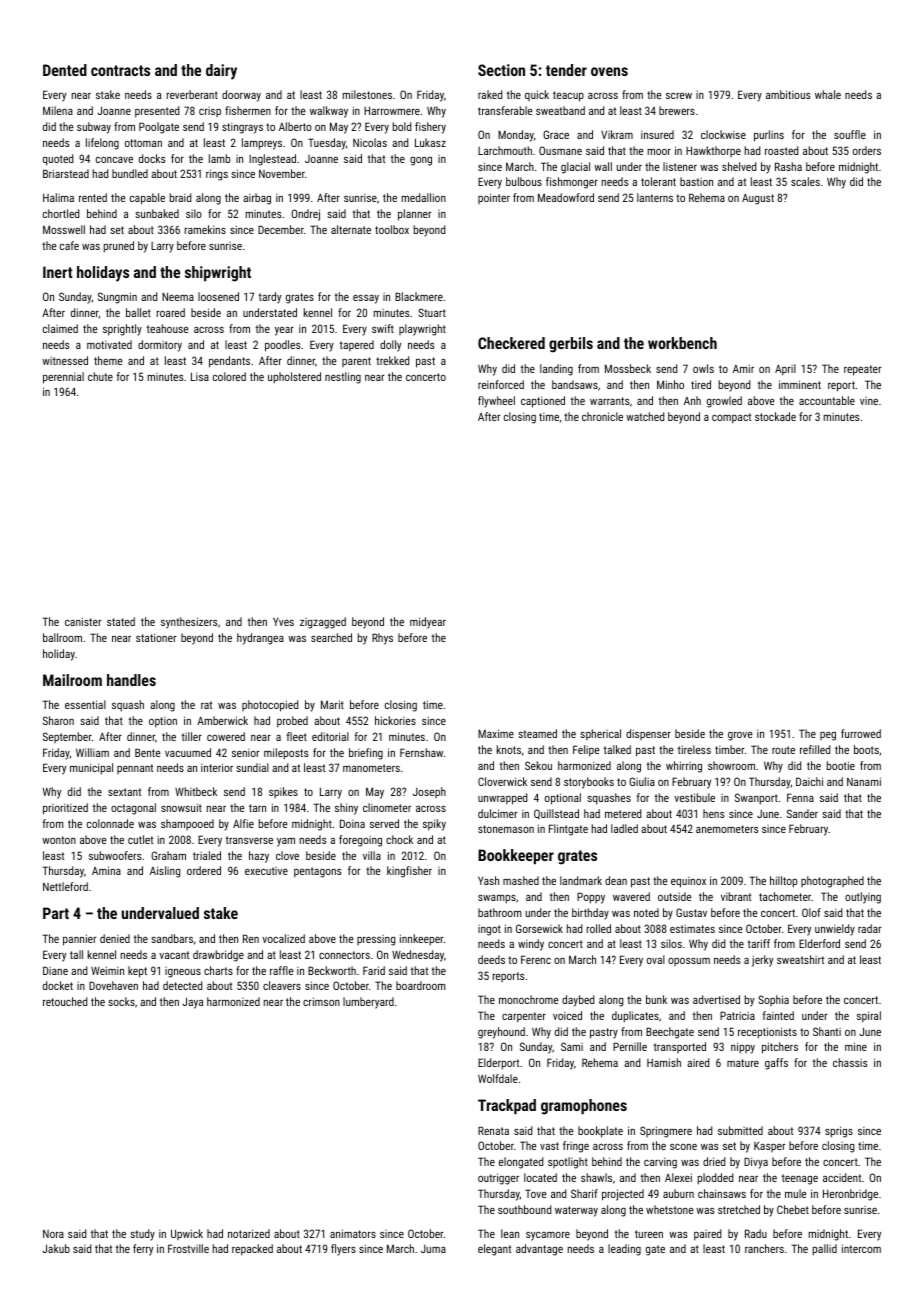 The image size is (924, 1308). What do you see at coordinates (218, 296) in the document?
I see `loosened` at bounding box center [218, 296].
